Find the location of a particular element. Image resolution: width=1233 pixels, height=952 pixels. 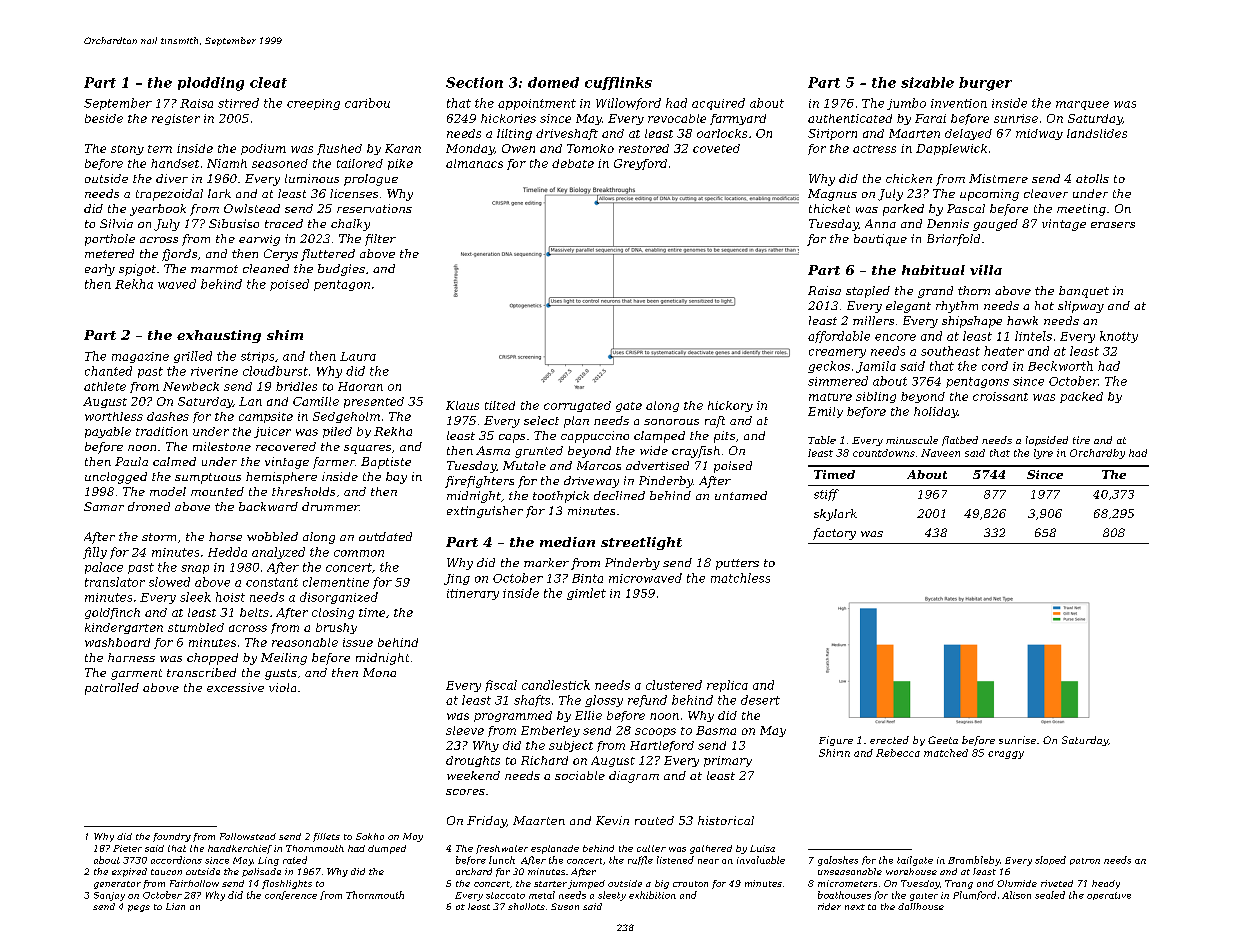

campsite is located at coordinates (266, 417).
